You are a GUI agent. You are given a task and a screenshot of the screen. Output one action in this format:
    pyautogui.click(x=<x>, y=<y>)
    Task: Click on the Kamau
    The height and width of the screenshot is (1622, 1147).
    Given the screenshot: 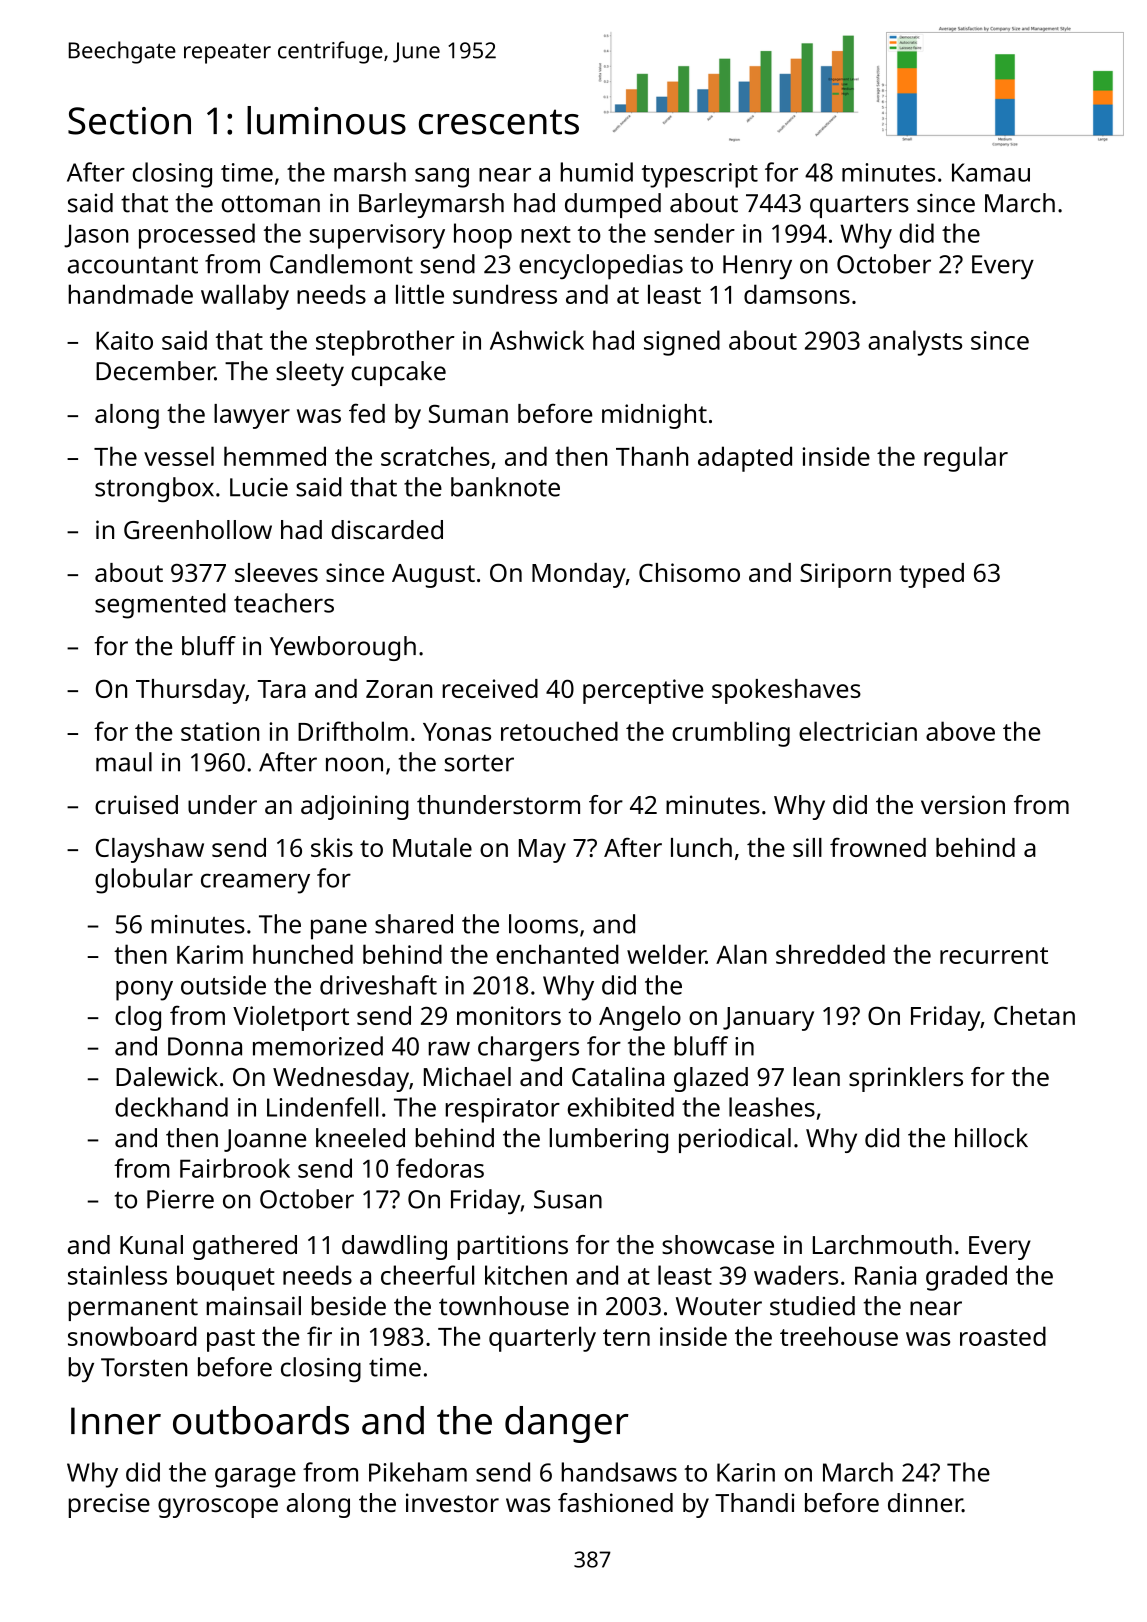 What is the action you would take?
    pyautogui.click(x=991, y=172)
